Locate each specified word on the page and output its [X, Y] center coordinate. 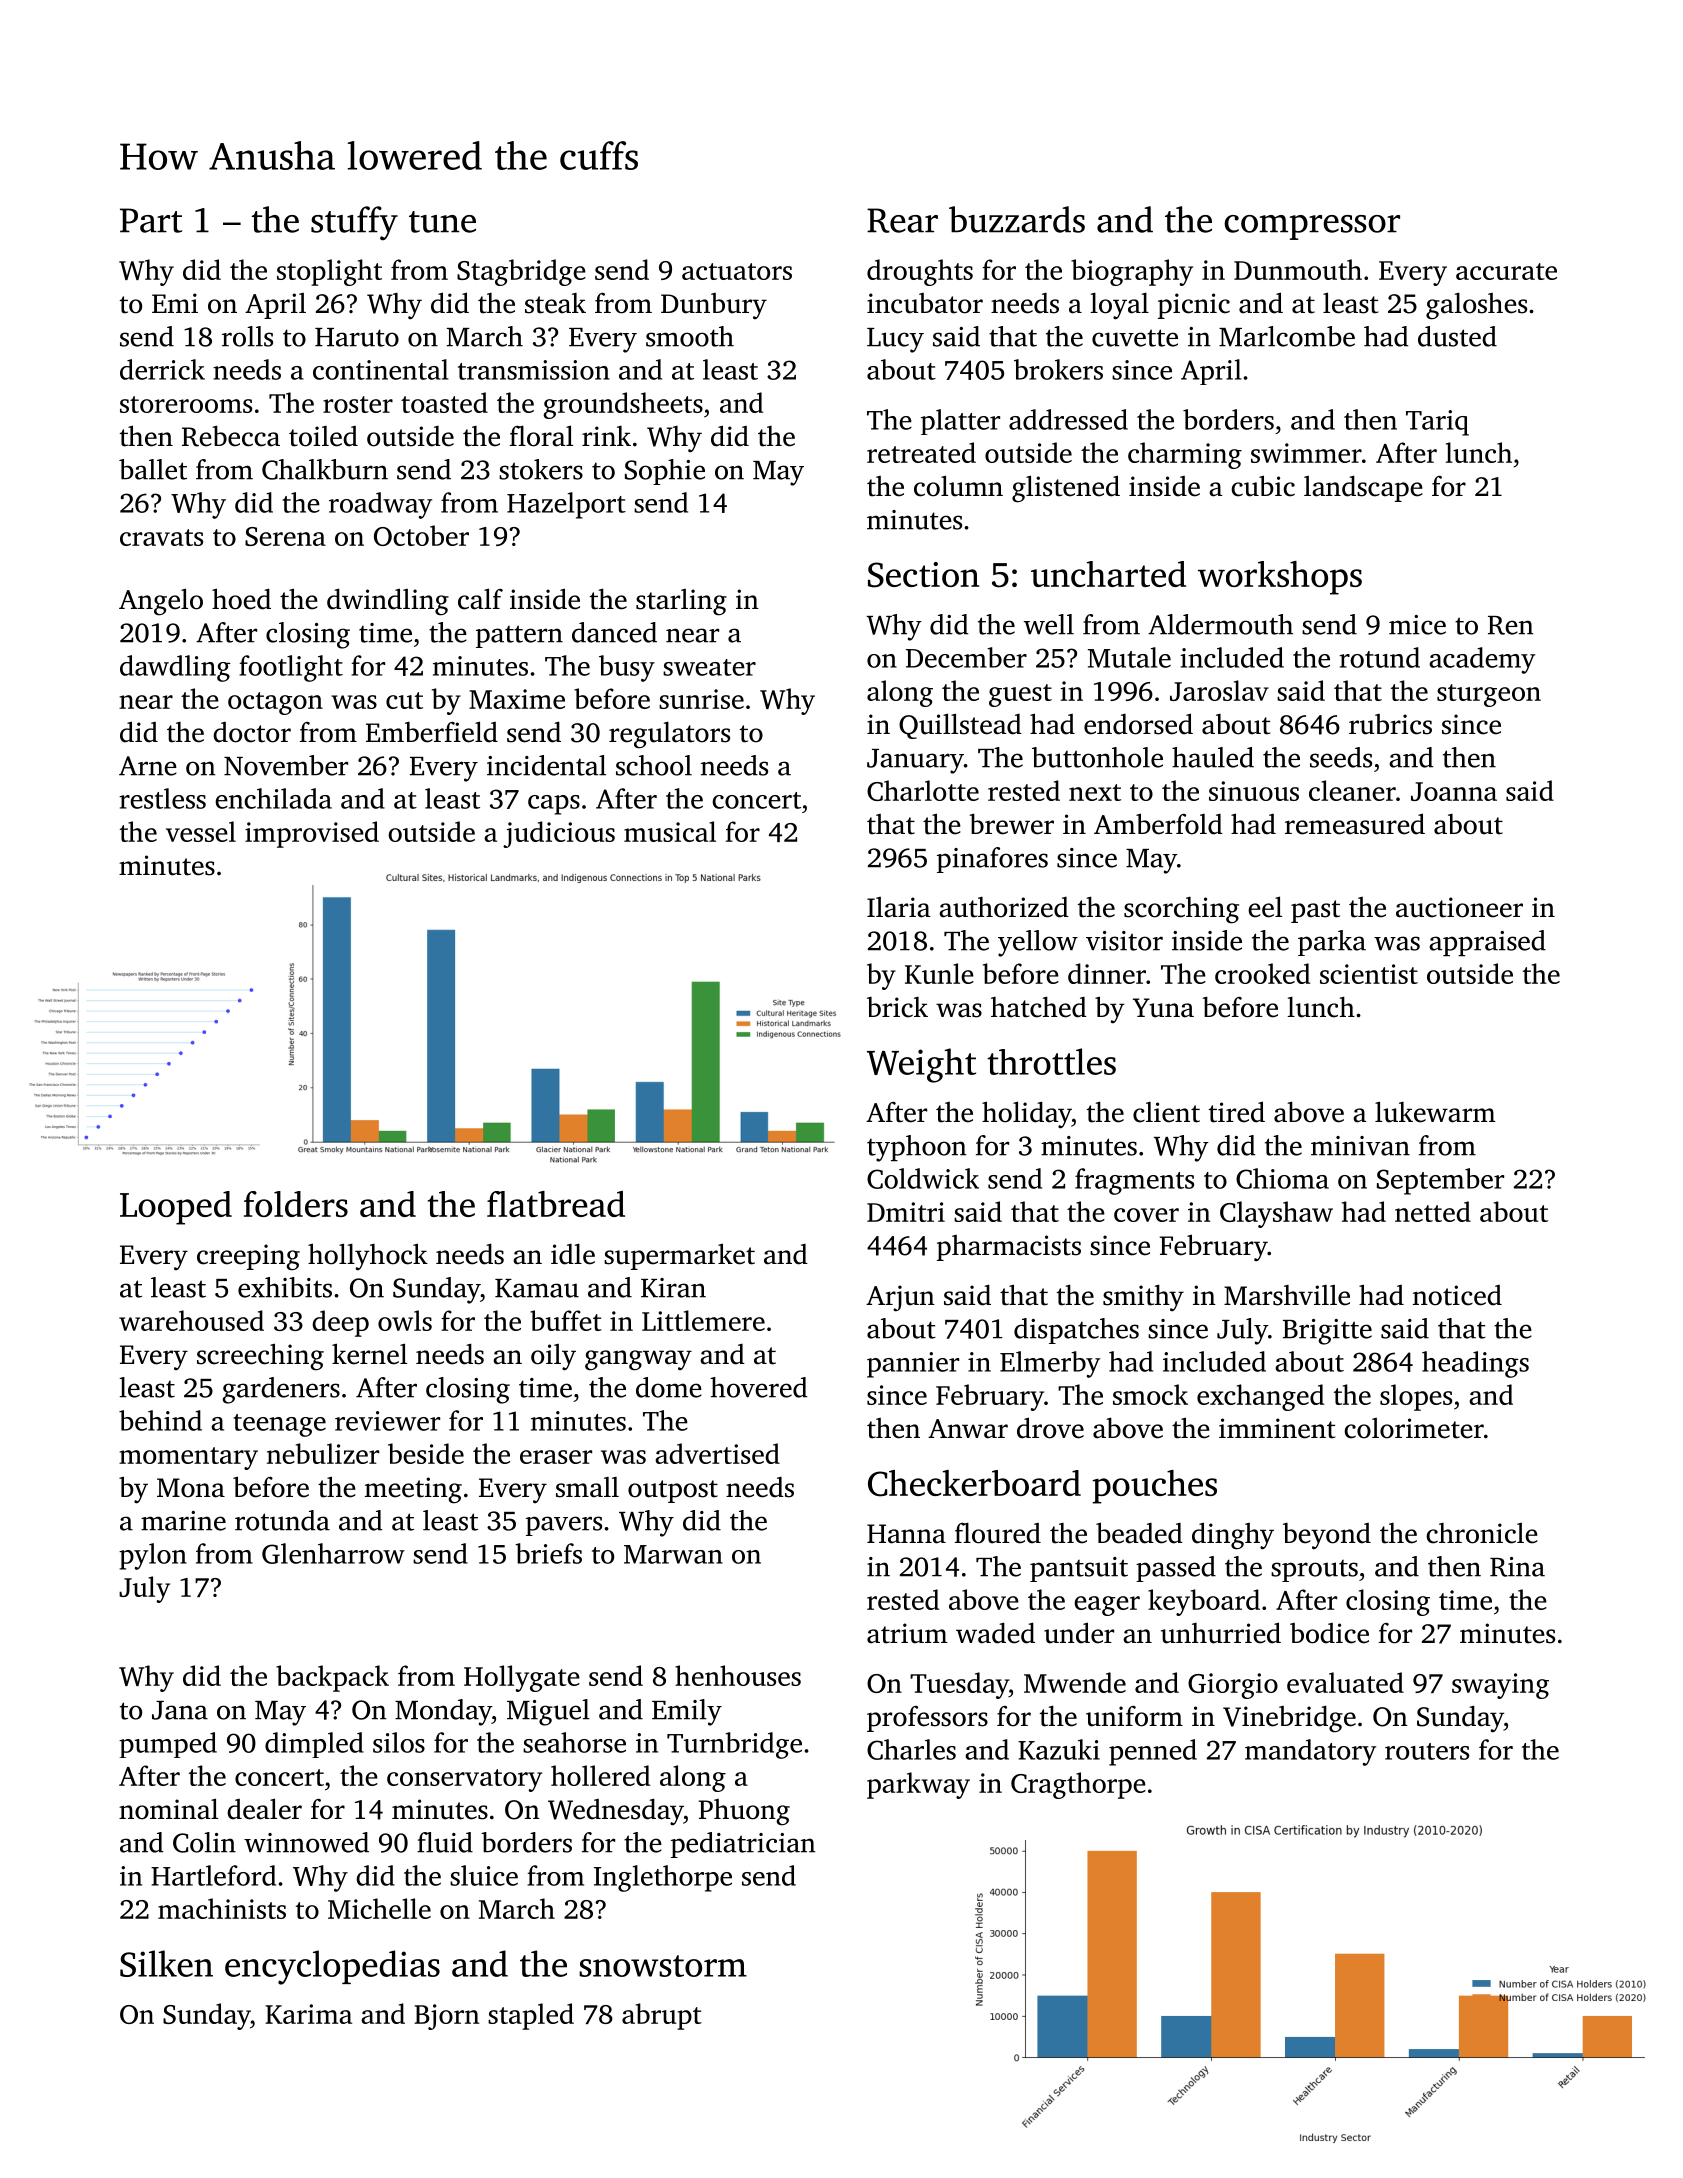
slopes [1416, 1397]
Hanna [906, 1534]
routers [1427, 1751]
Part [151, 220]
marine [183, 1521]
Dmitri [906, 1212]
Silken [166, 1963]
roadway [380, 505]
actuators [737, 271]
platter [960, 422]
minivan [1360, 1146]
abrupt [662, 2016]
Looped [176, 1208]
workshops [1280, 578]
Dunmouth [1298, 269]
